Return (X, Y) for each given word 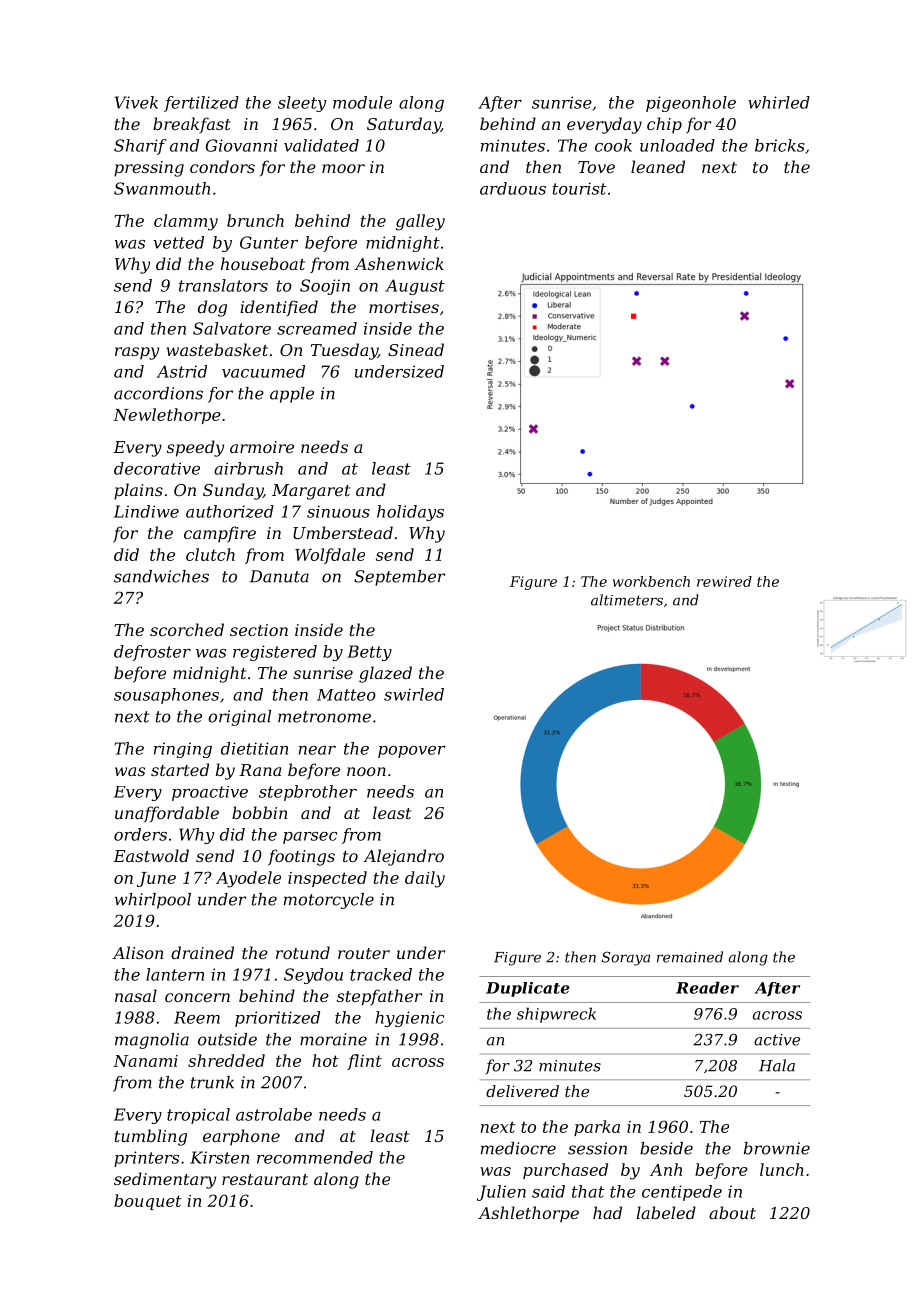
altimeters (627, 600)
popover (411, 752)
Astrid (182, 371)
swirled (414, 694)
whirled (779, 102)
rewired (724, 581)
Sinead (416, 349)
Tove (596, 167)
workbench (651, 581)
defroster (152, 653)
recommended (315, 1157)
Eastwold (151, 855)
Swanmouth (162, 188)
